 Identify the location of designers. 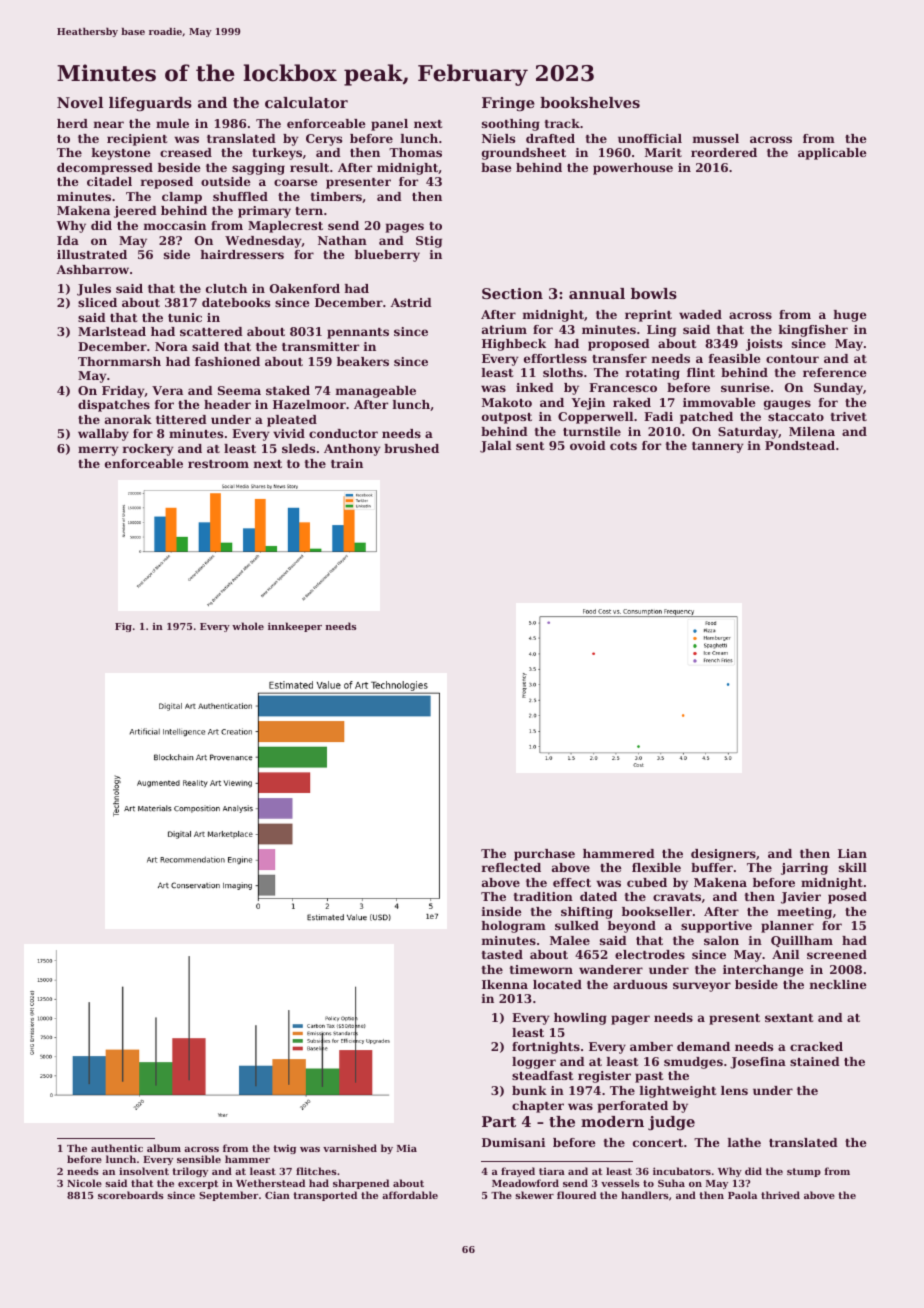
(723, 855).
